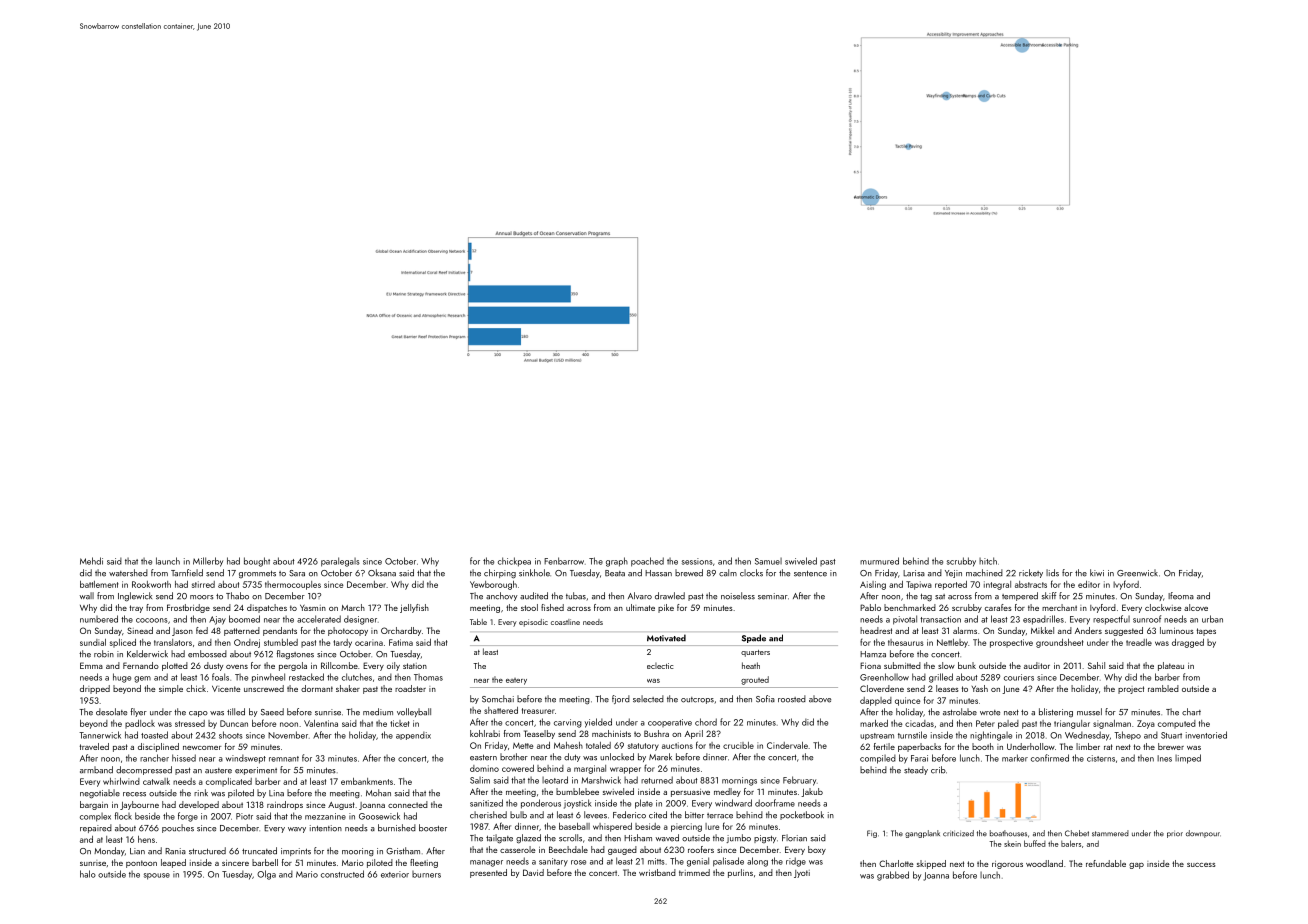 The height and width of the screenshot is (924, 1308). I want to click on brewer, so click(1171, 746).
